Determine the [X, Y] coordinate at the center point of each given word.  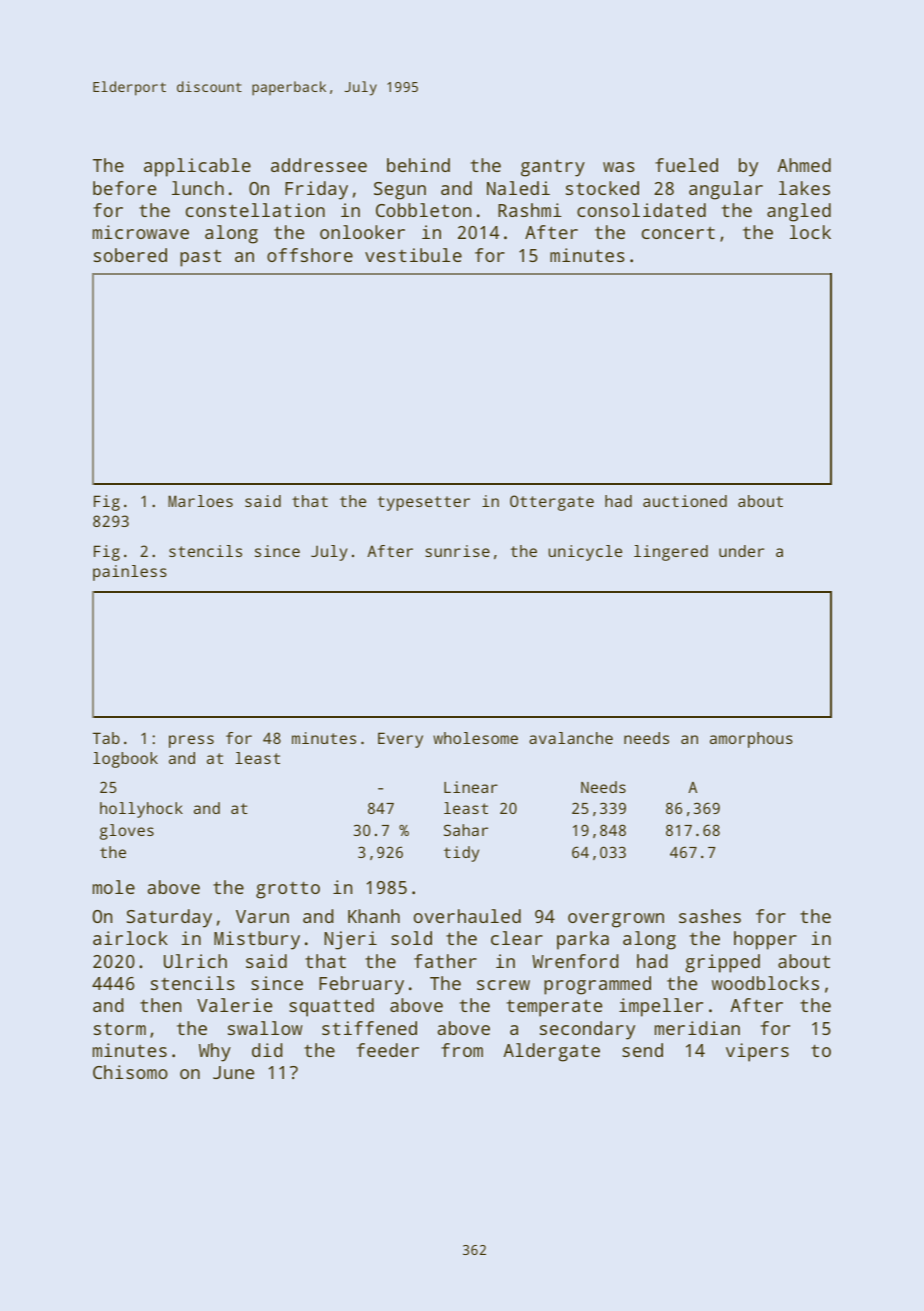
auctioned [685, 501]
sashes [710, 916]
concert [678, 233]
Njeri [350, 940]
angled [799, 212]
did [267, 1050]
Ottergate [552, 503]
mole [114, 887]
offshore [310, 255]
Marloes [200, 501]
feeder [388, 1050]
